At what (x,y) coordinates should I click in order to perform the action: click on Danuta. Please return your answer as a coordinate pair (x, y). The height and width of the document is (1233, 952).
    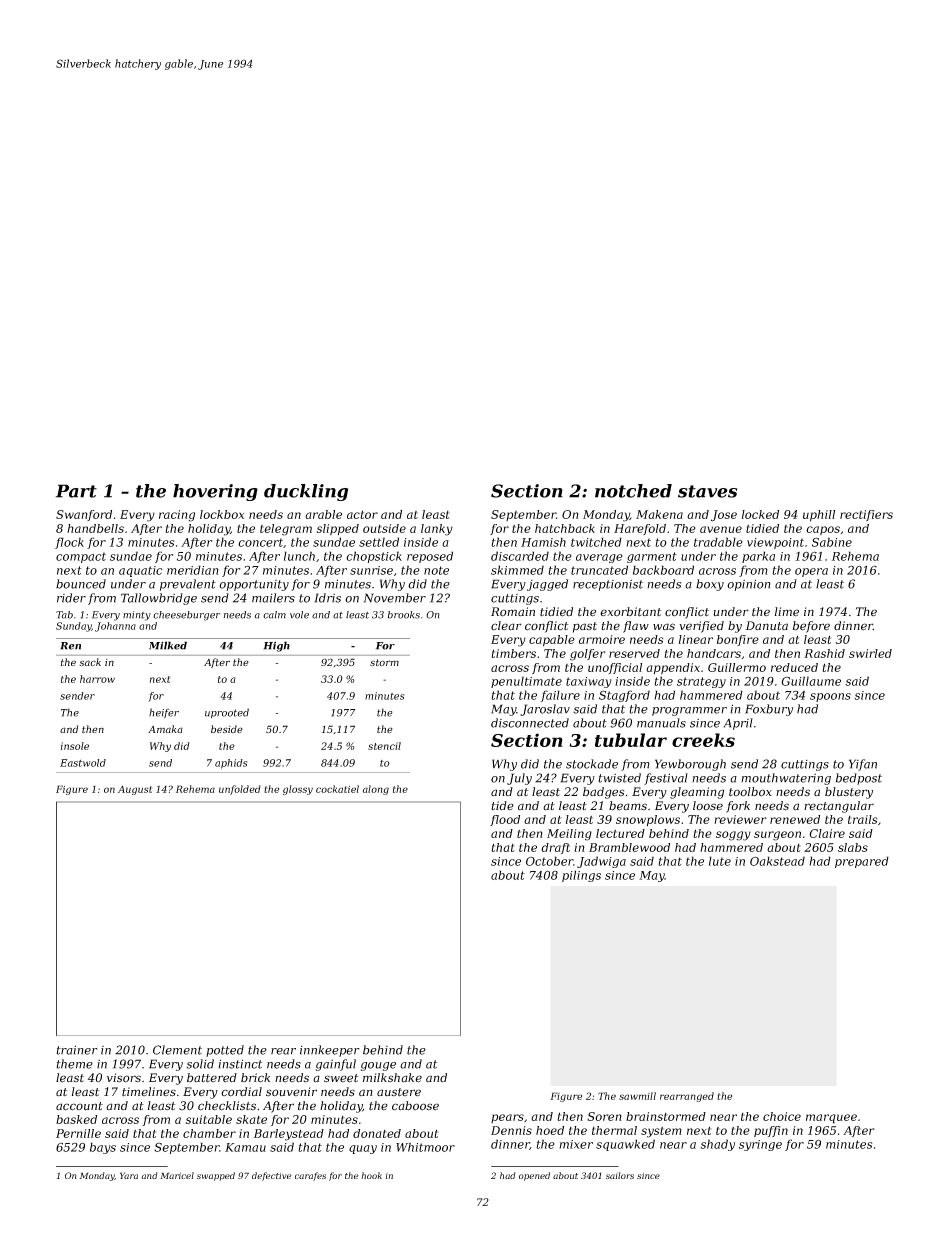
    Looking at the image, I should click on (767, 625).
